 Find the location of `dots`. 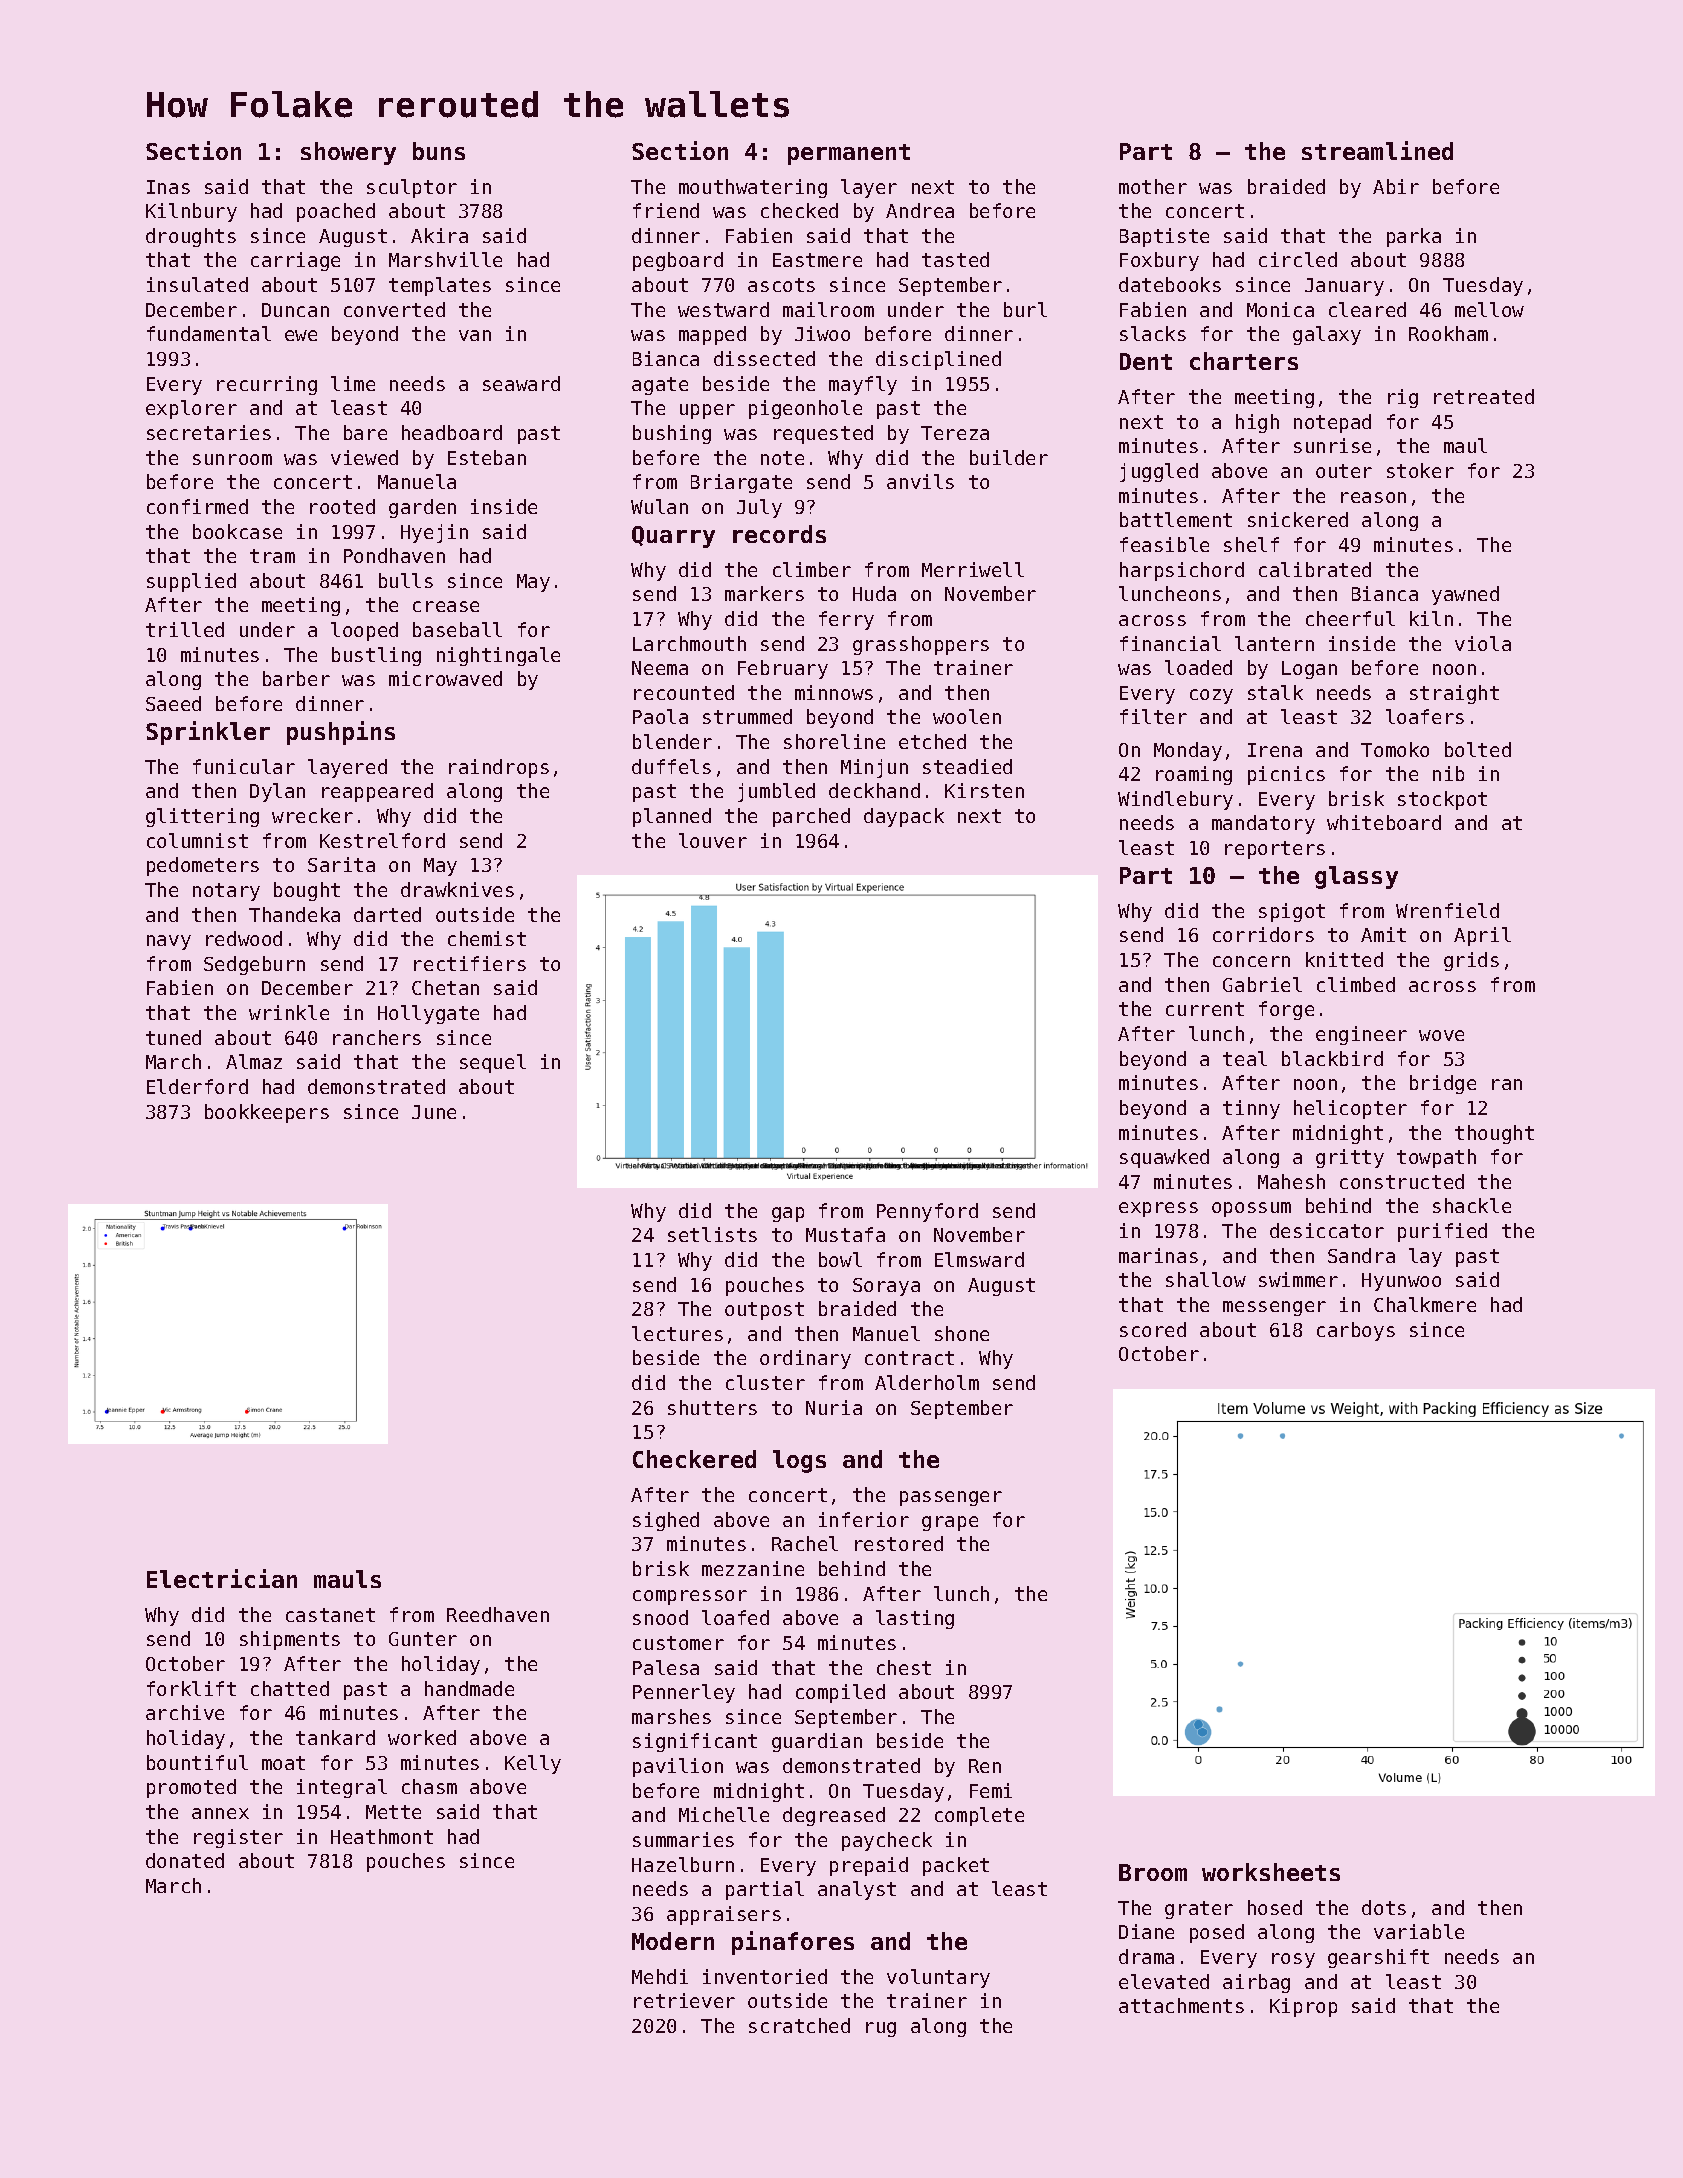

dots is located at coordinates (1384, 1907).
